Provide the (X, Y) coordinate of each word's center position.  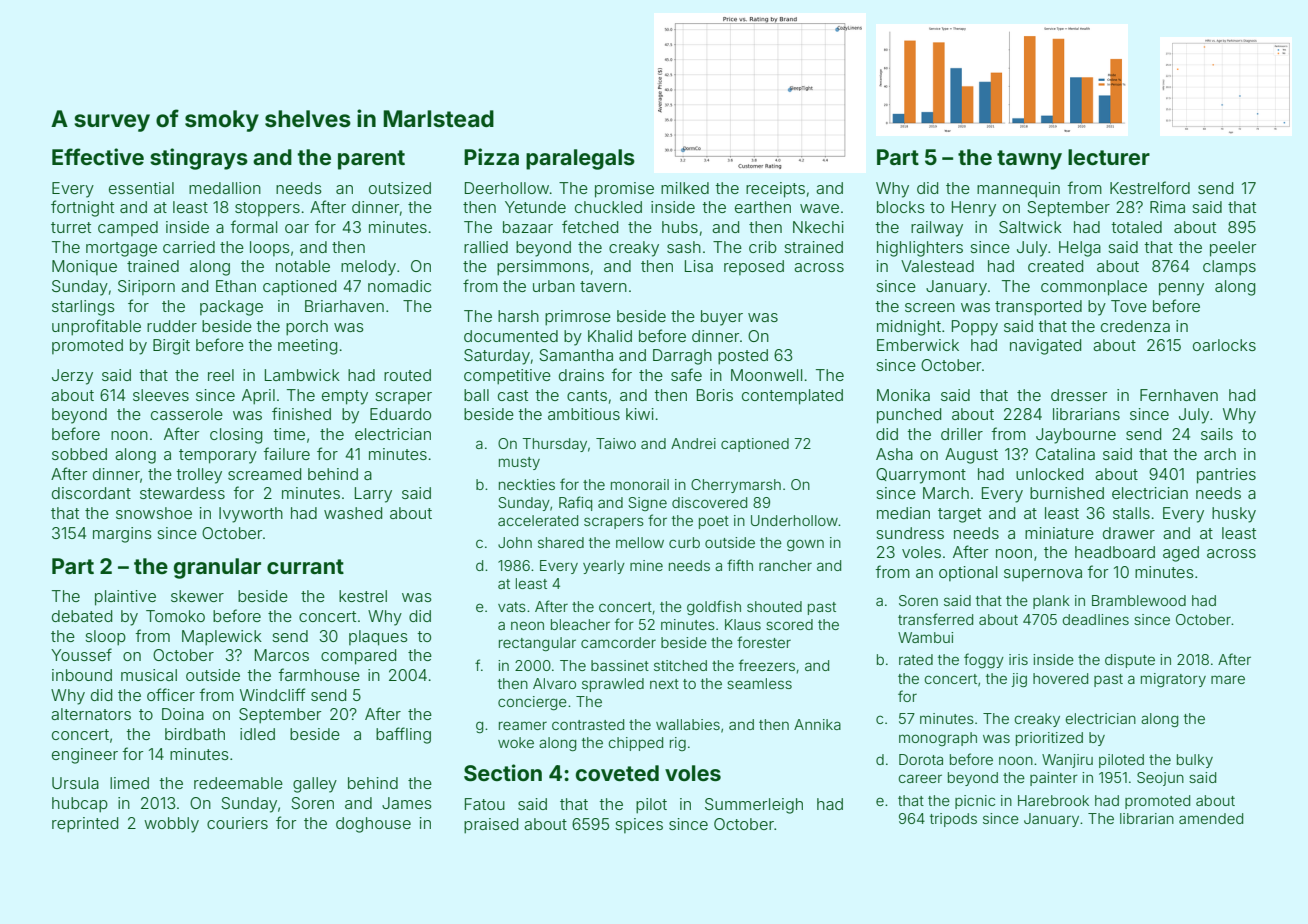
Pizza (491, 156)
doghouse (373, 825)
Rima (1167, 207)
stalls (1131, 513)
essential (141, 188)
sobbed (79, 454)
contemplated (792, 397)
